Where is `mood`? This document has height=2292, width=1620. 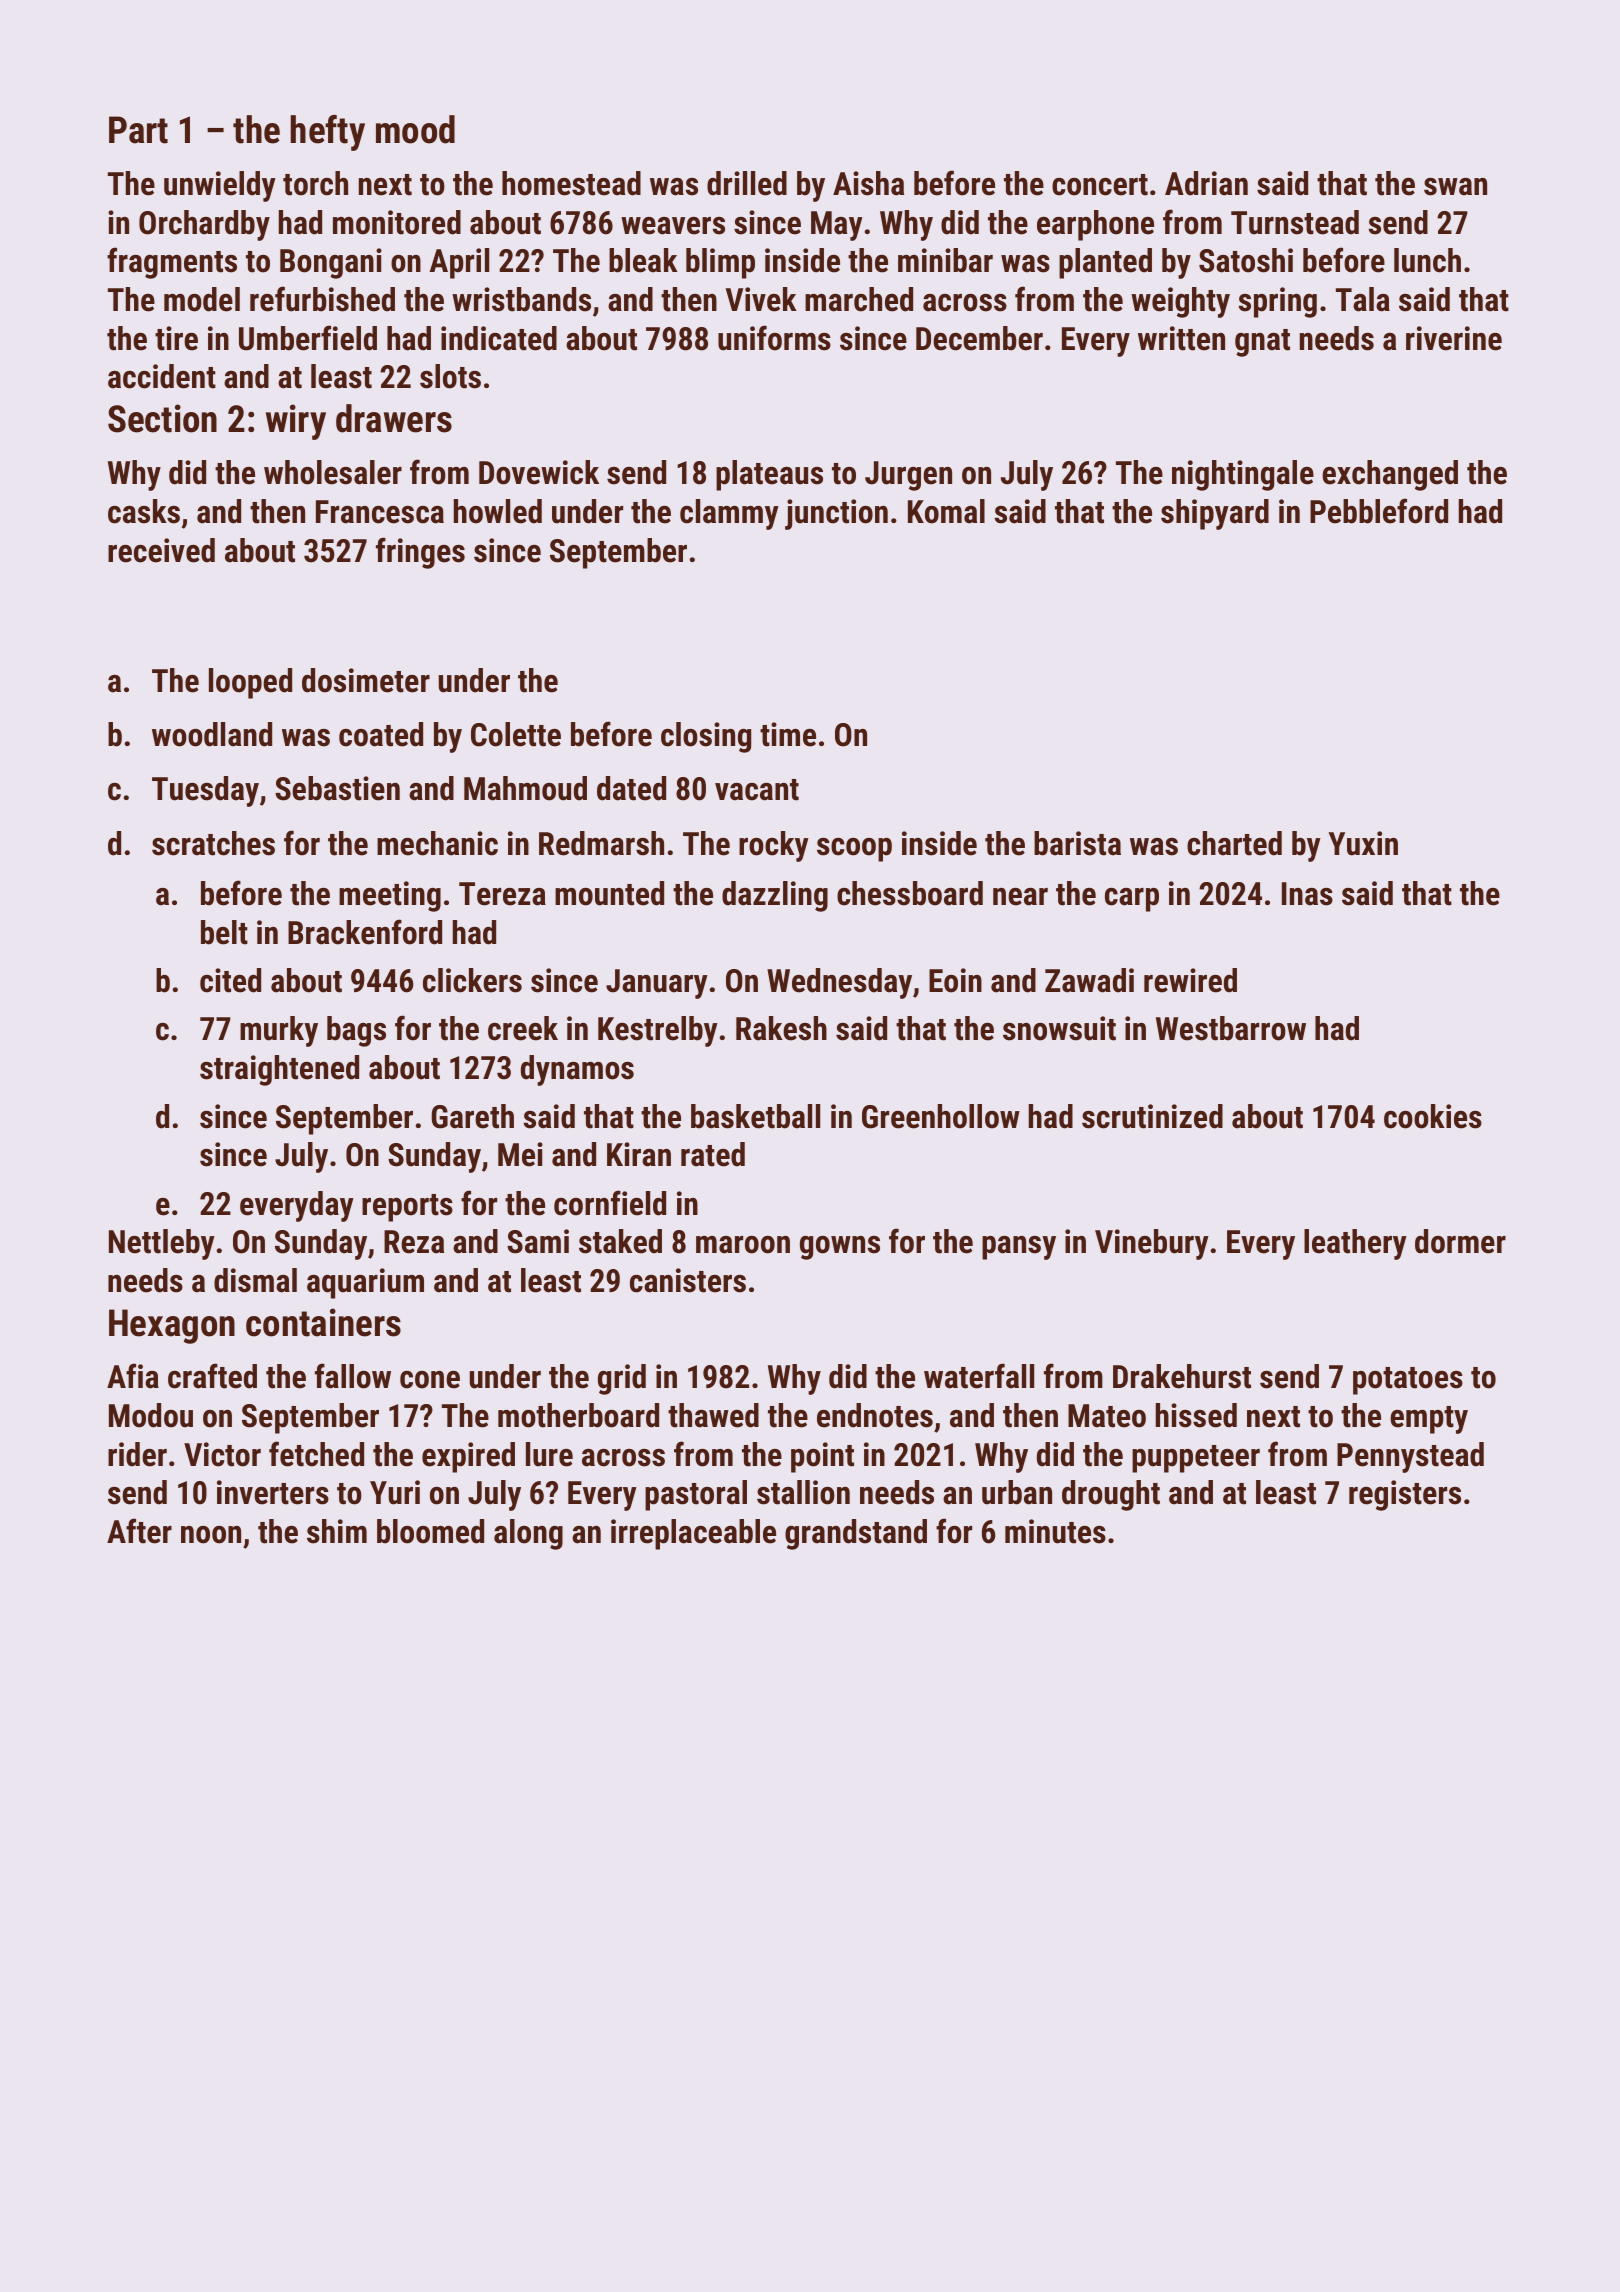 mood is located at coordinates (415, 129).
